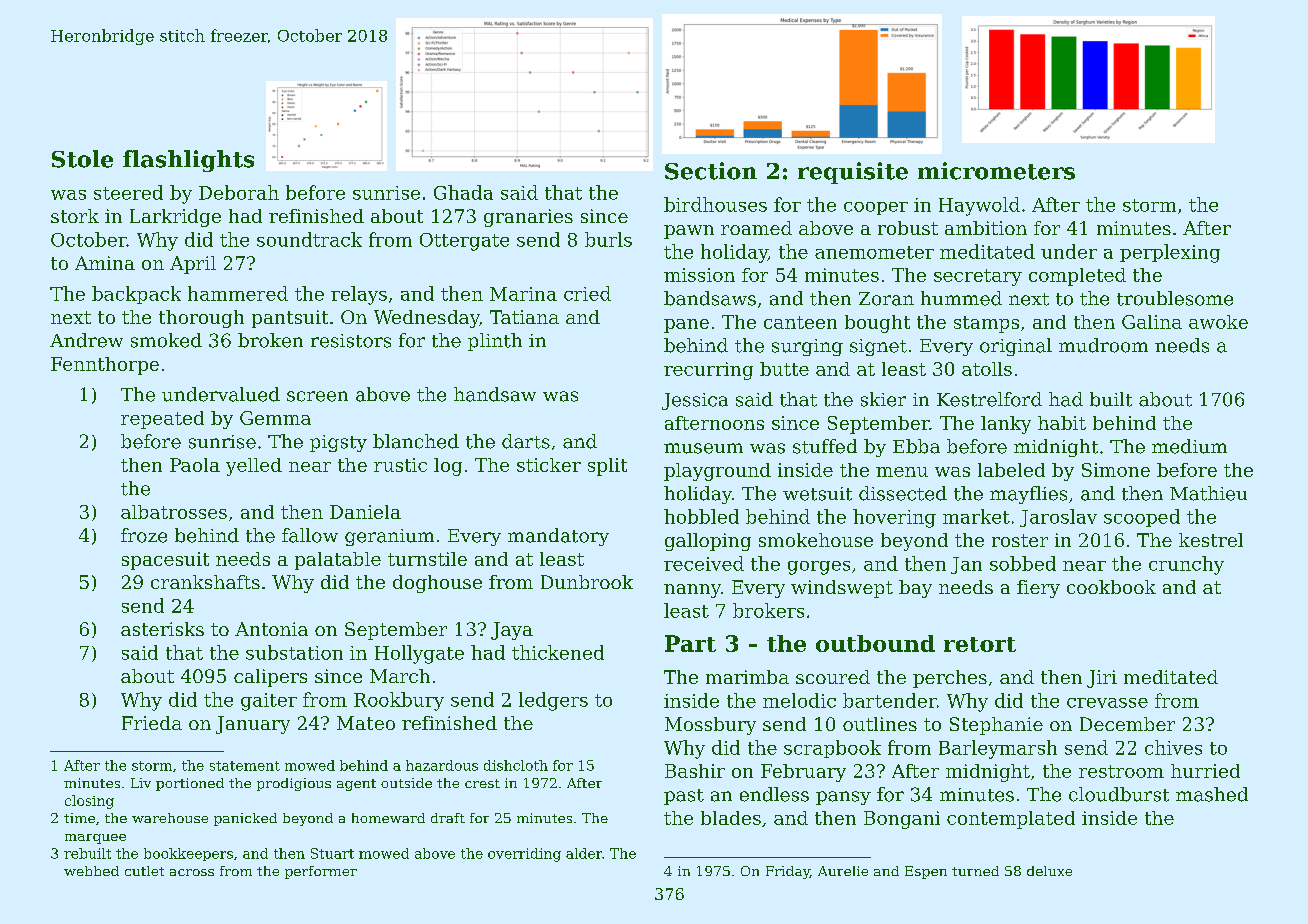 This image has height=924, width=1308. I want to click on Andrew, so click(86, 340).
